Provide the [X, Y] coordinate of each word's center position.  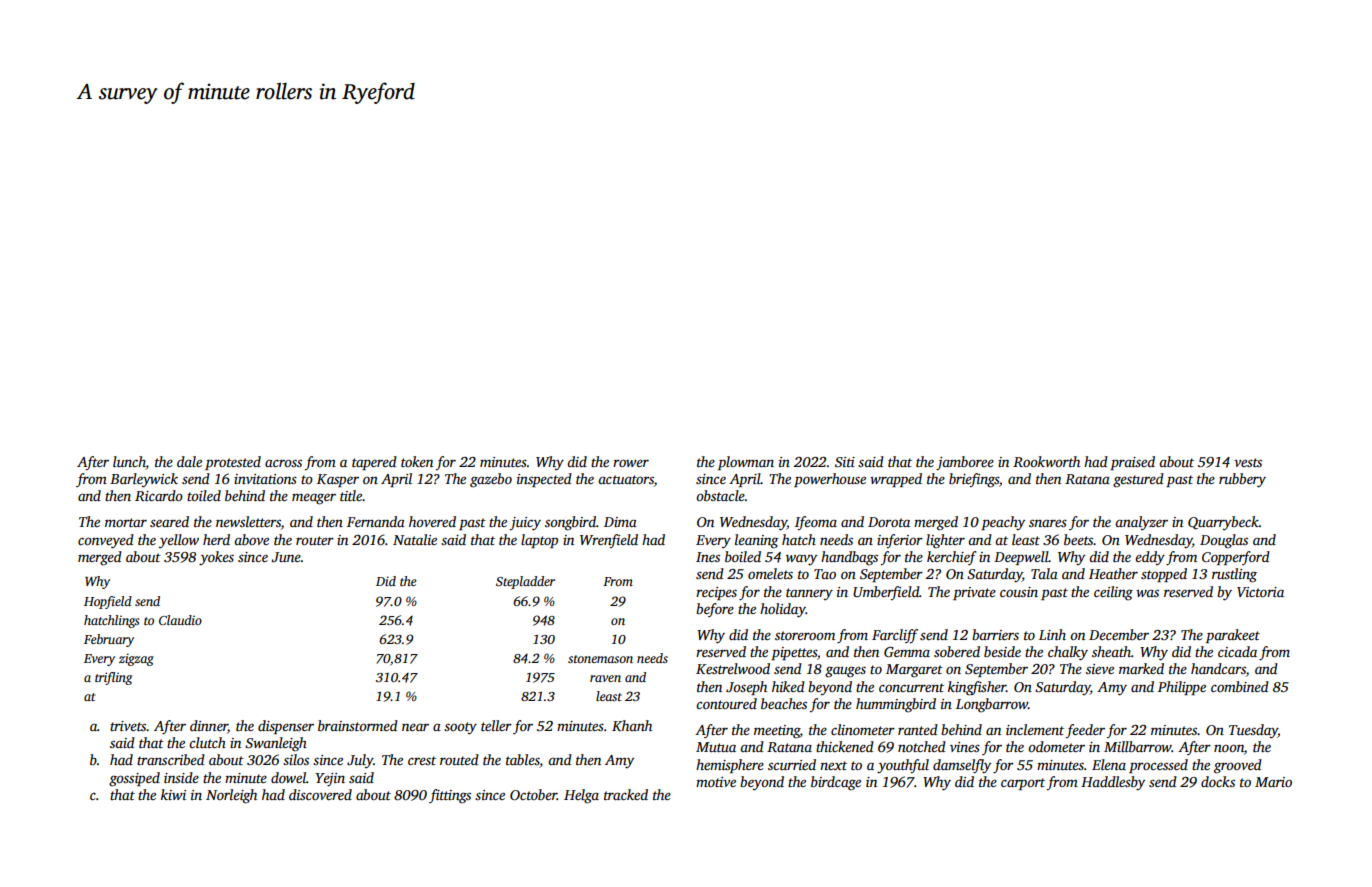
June [286, 557]
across [283, 463]
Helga [581, 796]
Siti [845, 462]
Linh [1052, 634]
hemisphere [730, 766]
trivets [128, 726]
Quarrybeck [1223, 523]
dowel [288, 777]
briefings [974, 480]
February [109, 640]
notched [922, 746]
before [715, 610]
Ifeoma [816, 523]
